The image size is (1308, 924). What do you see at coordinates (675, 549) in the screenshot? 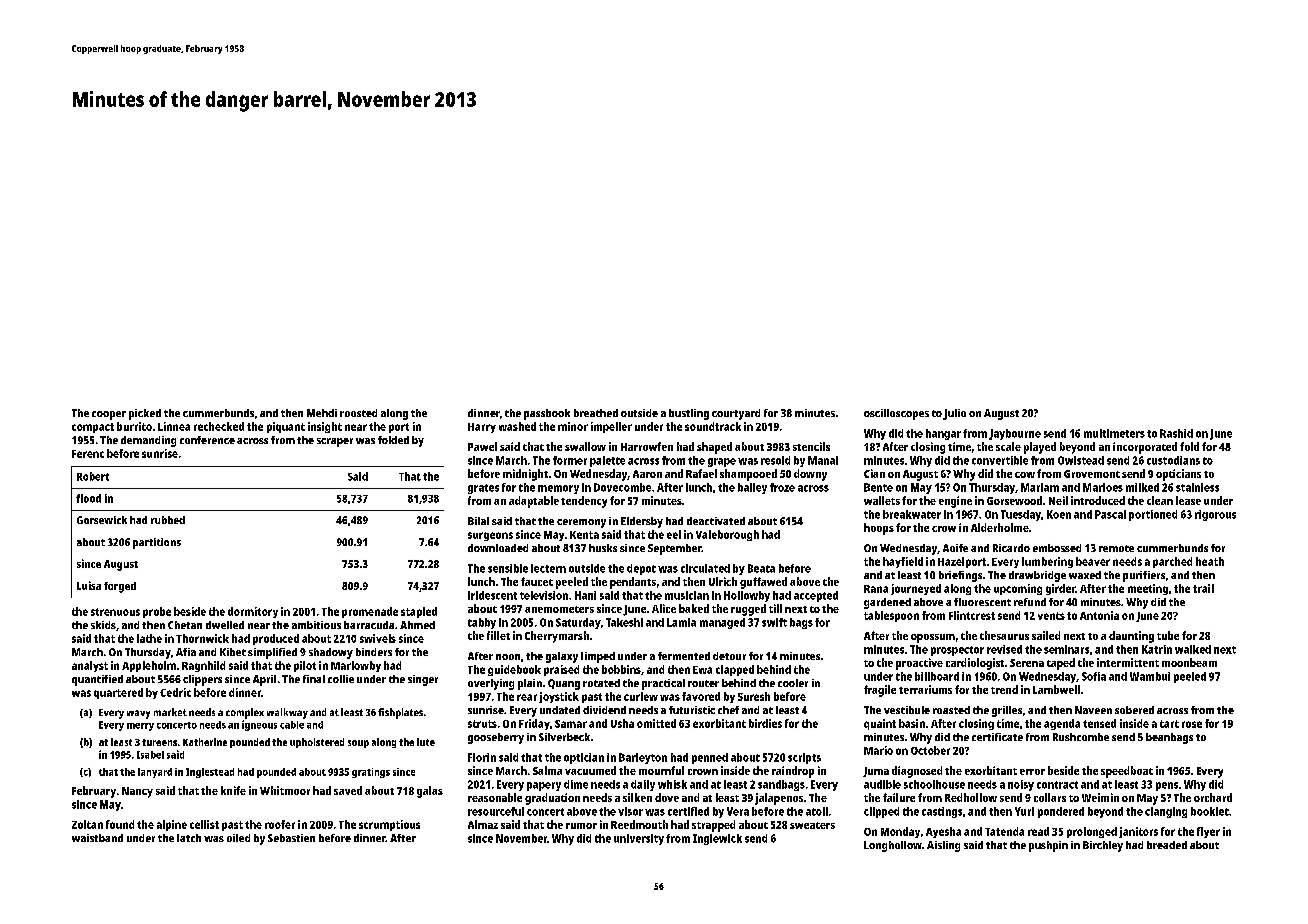
I see `September` at bounding box center [675, 549].
